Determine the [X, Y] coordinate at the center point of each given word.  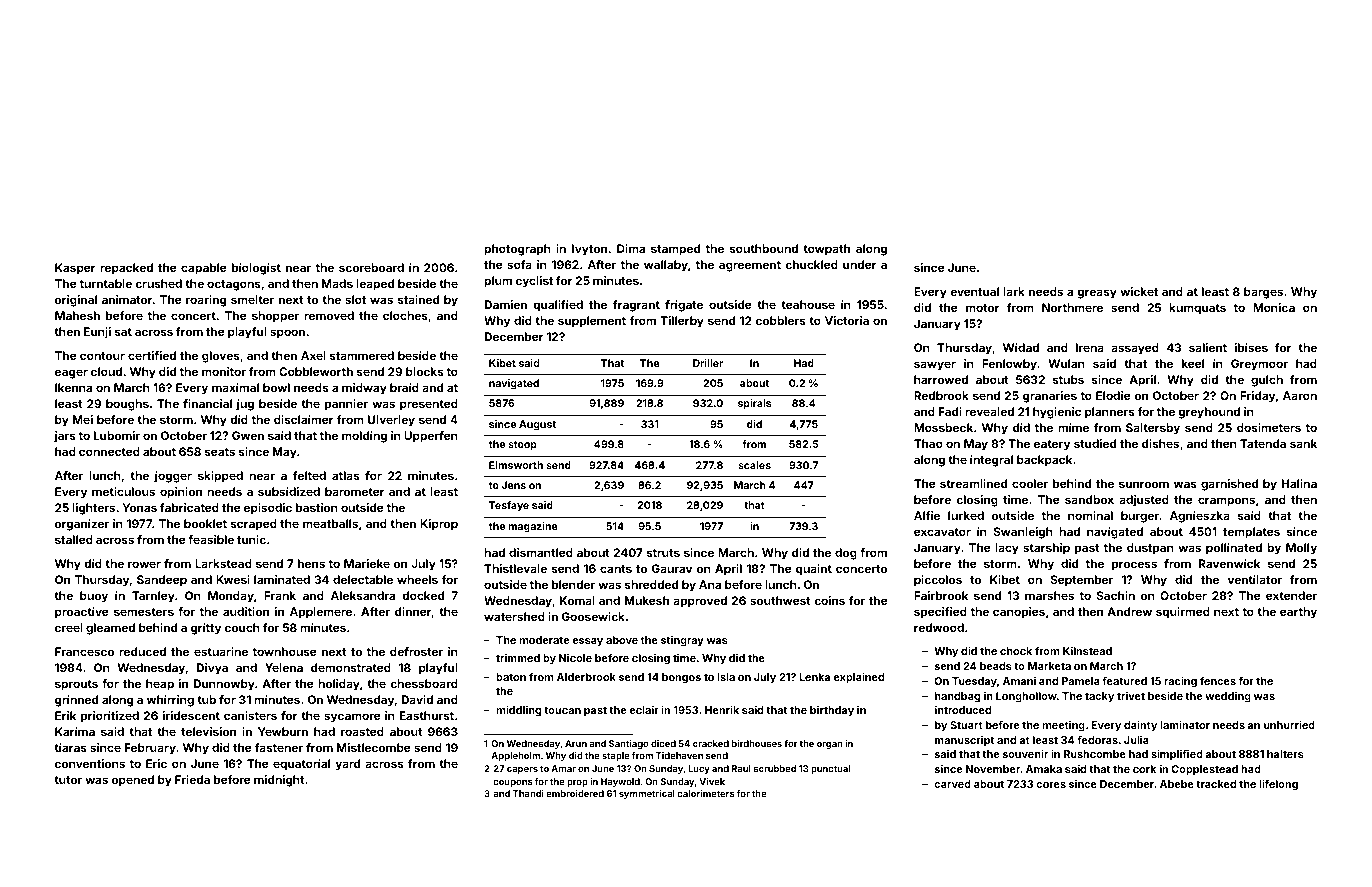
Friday [1257, 397]
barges [1263, 293]
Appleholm [515, 756]
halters [1285, 754]
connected [109, 451]
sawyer [935, 366]
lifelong [1278, 785]
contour [102, 356]
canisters [250, 715]
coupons [513, 783]
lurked [966, 515]
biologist [256, 269]
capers [522, 770]
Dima [631, 248]
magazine [533, 527]
